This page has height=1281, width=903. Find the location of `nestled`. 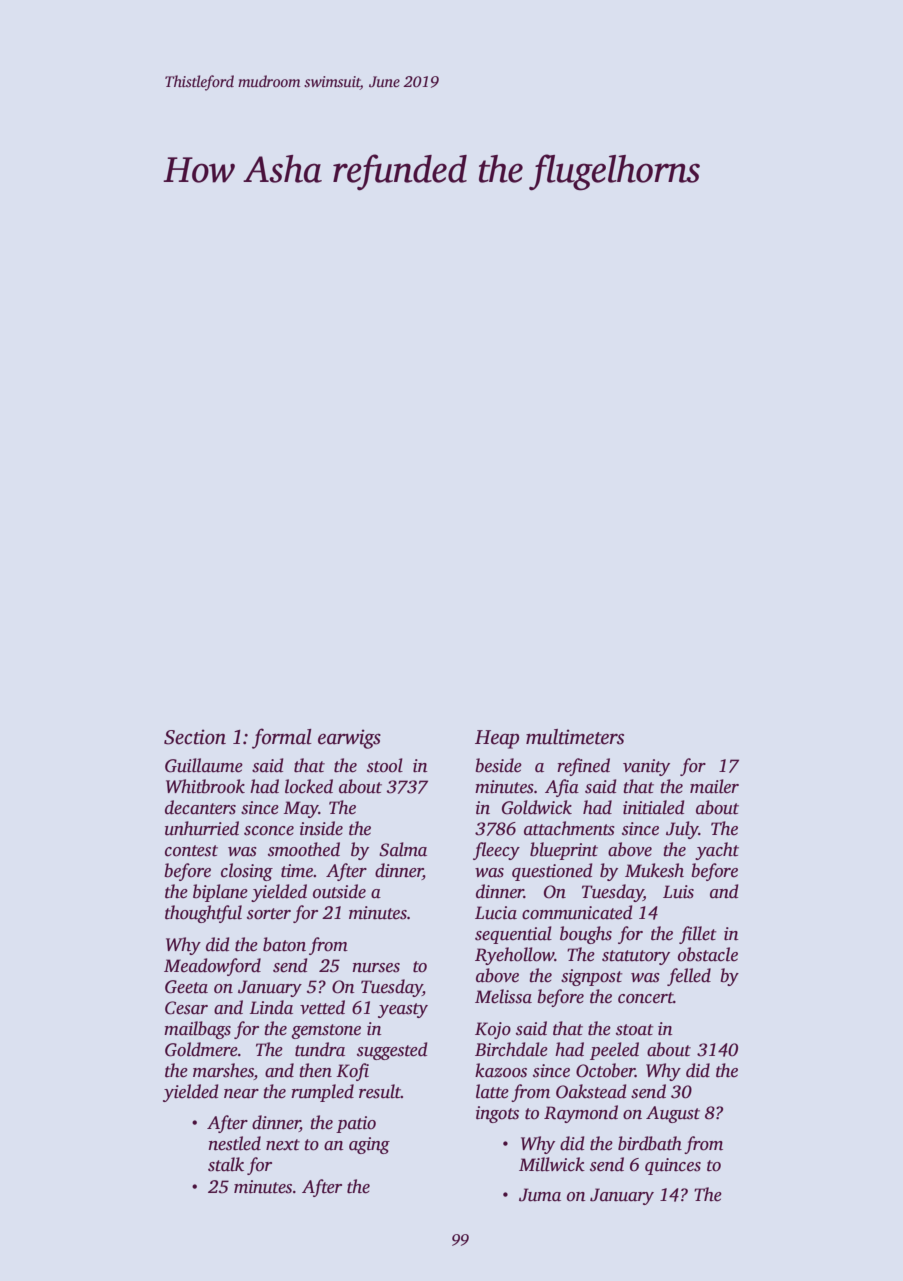

nestled is located at coordinates (234, 1143).
